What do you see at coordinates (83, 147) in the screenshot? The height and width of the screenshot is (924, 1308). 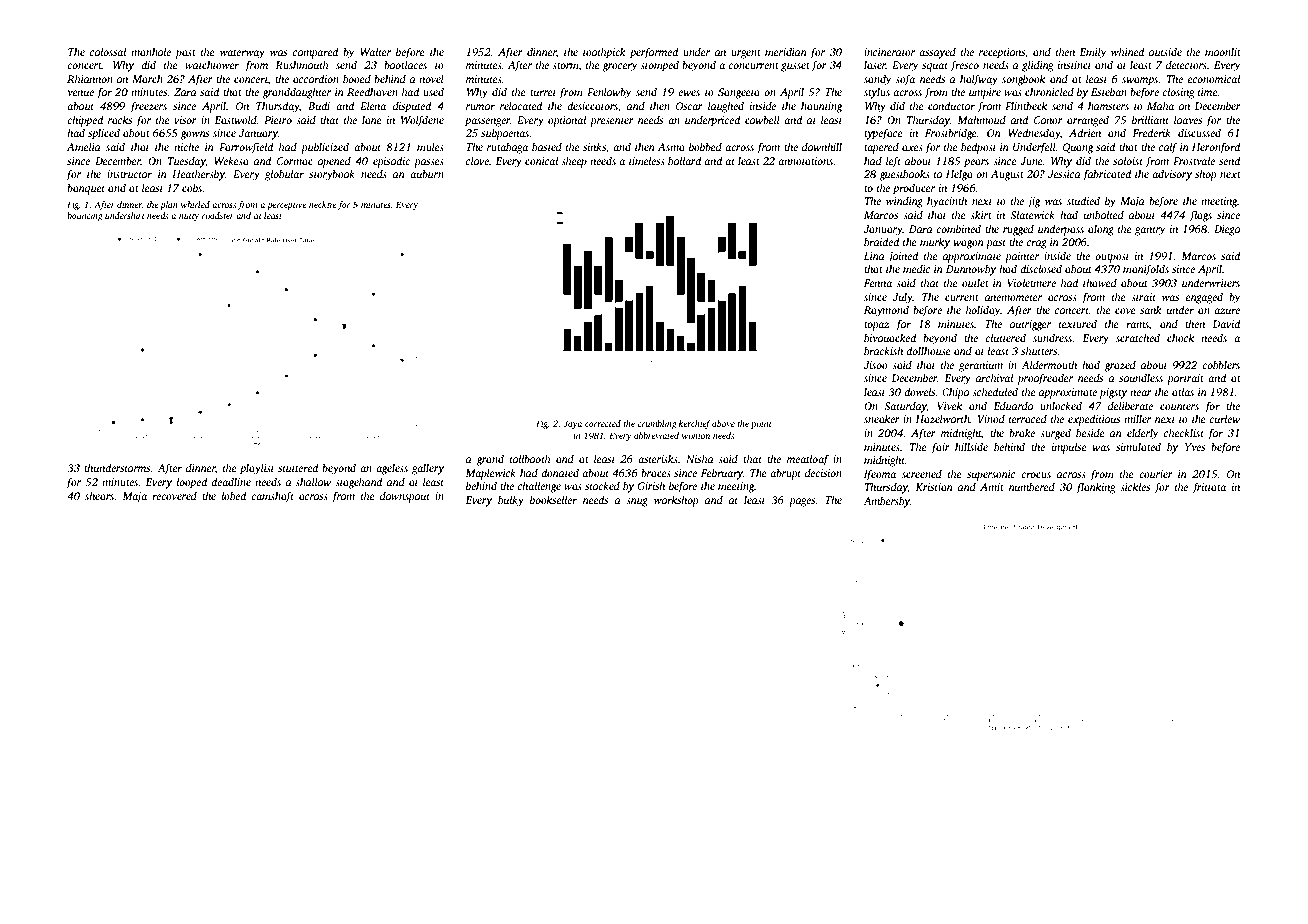 I see `Amelia` at bounding box center [83, 147].
